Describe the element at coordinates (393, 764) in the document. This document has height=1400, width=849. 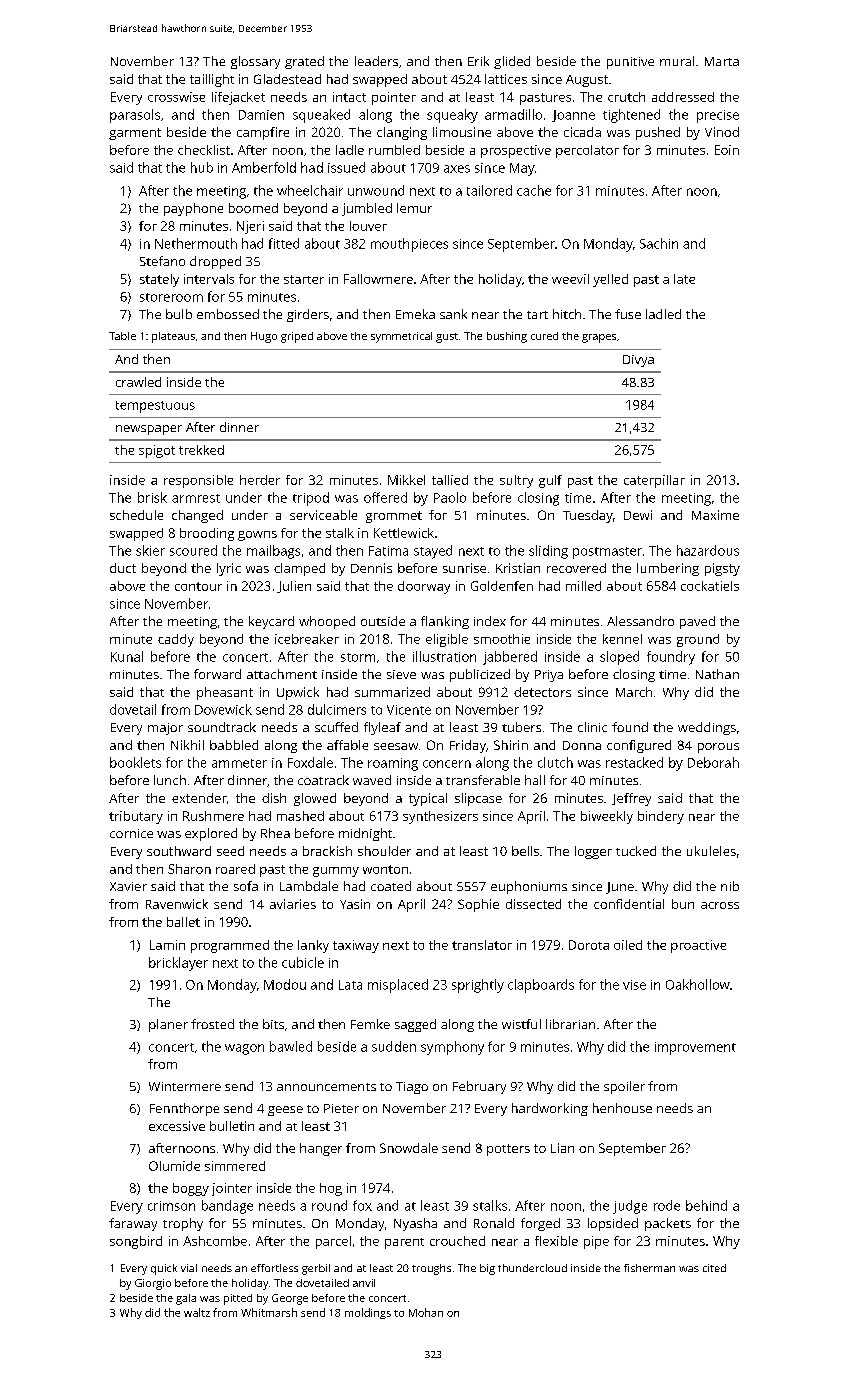
I see `roaming` at that location.
